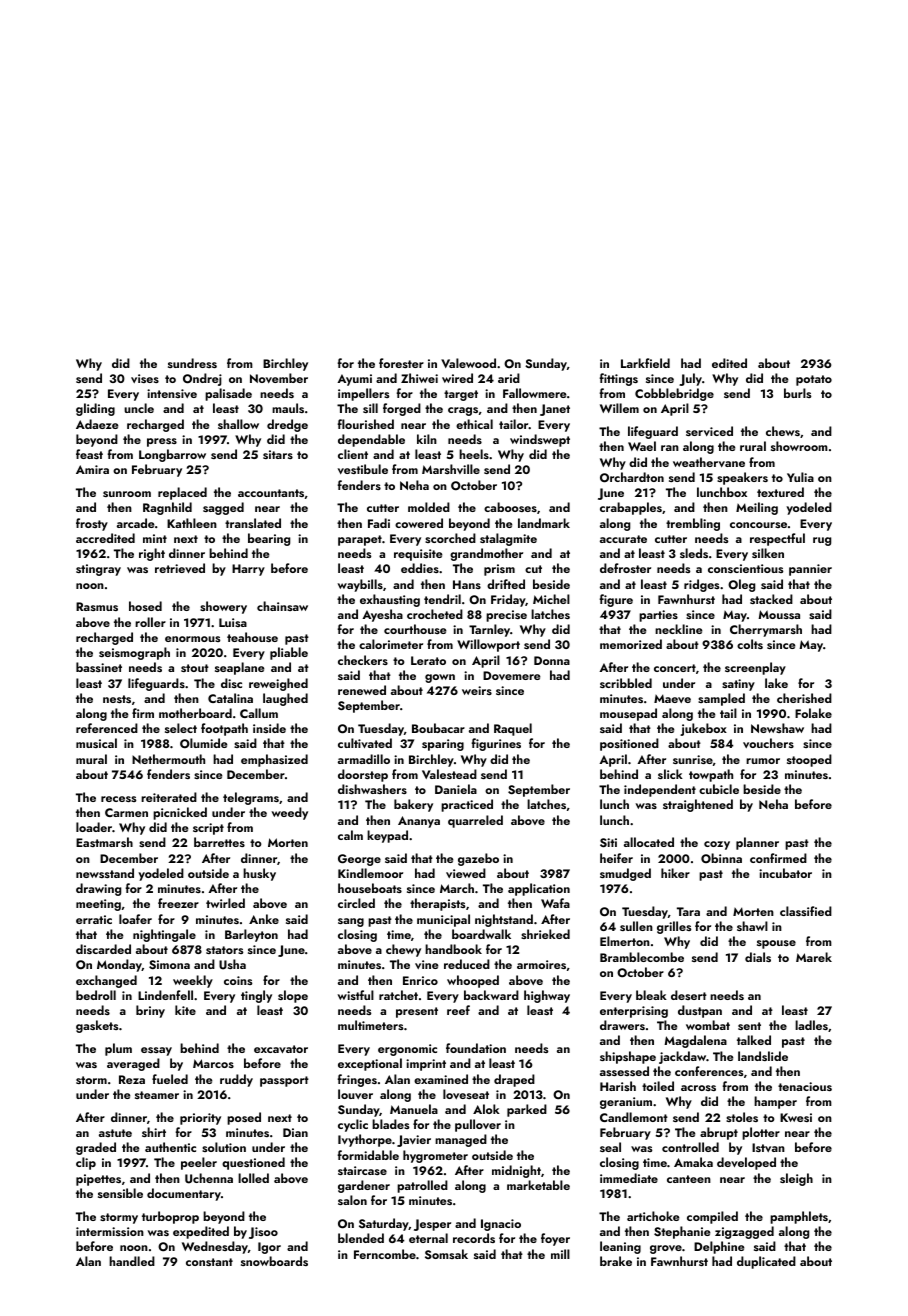 The height and width of the page is (1316, 908). What do you see at coordinates (192, 363) in the page?
I see `sundress` at bounding box center [192, 363].
